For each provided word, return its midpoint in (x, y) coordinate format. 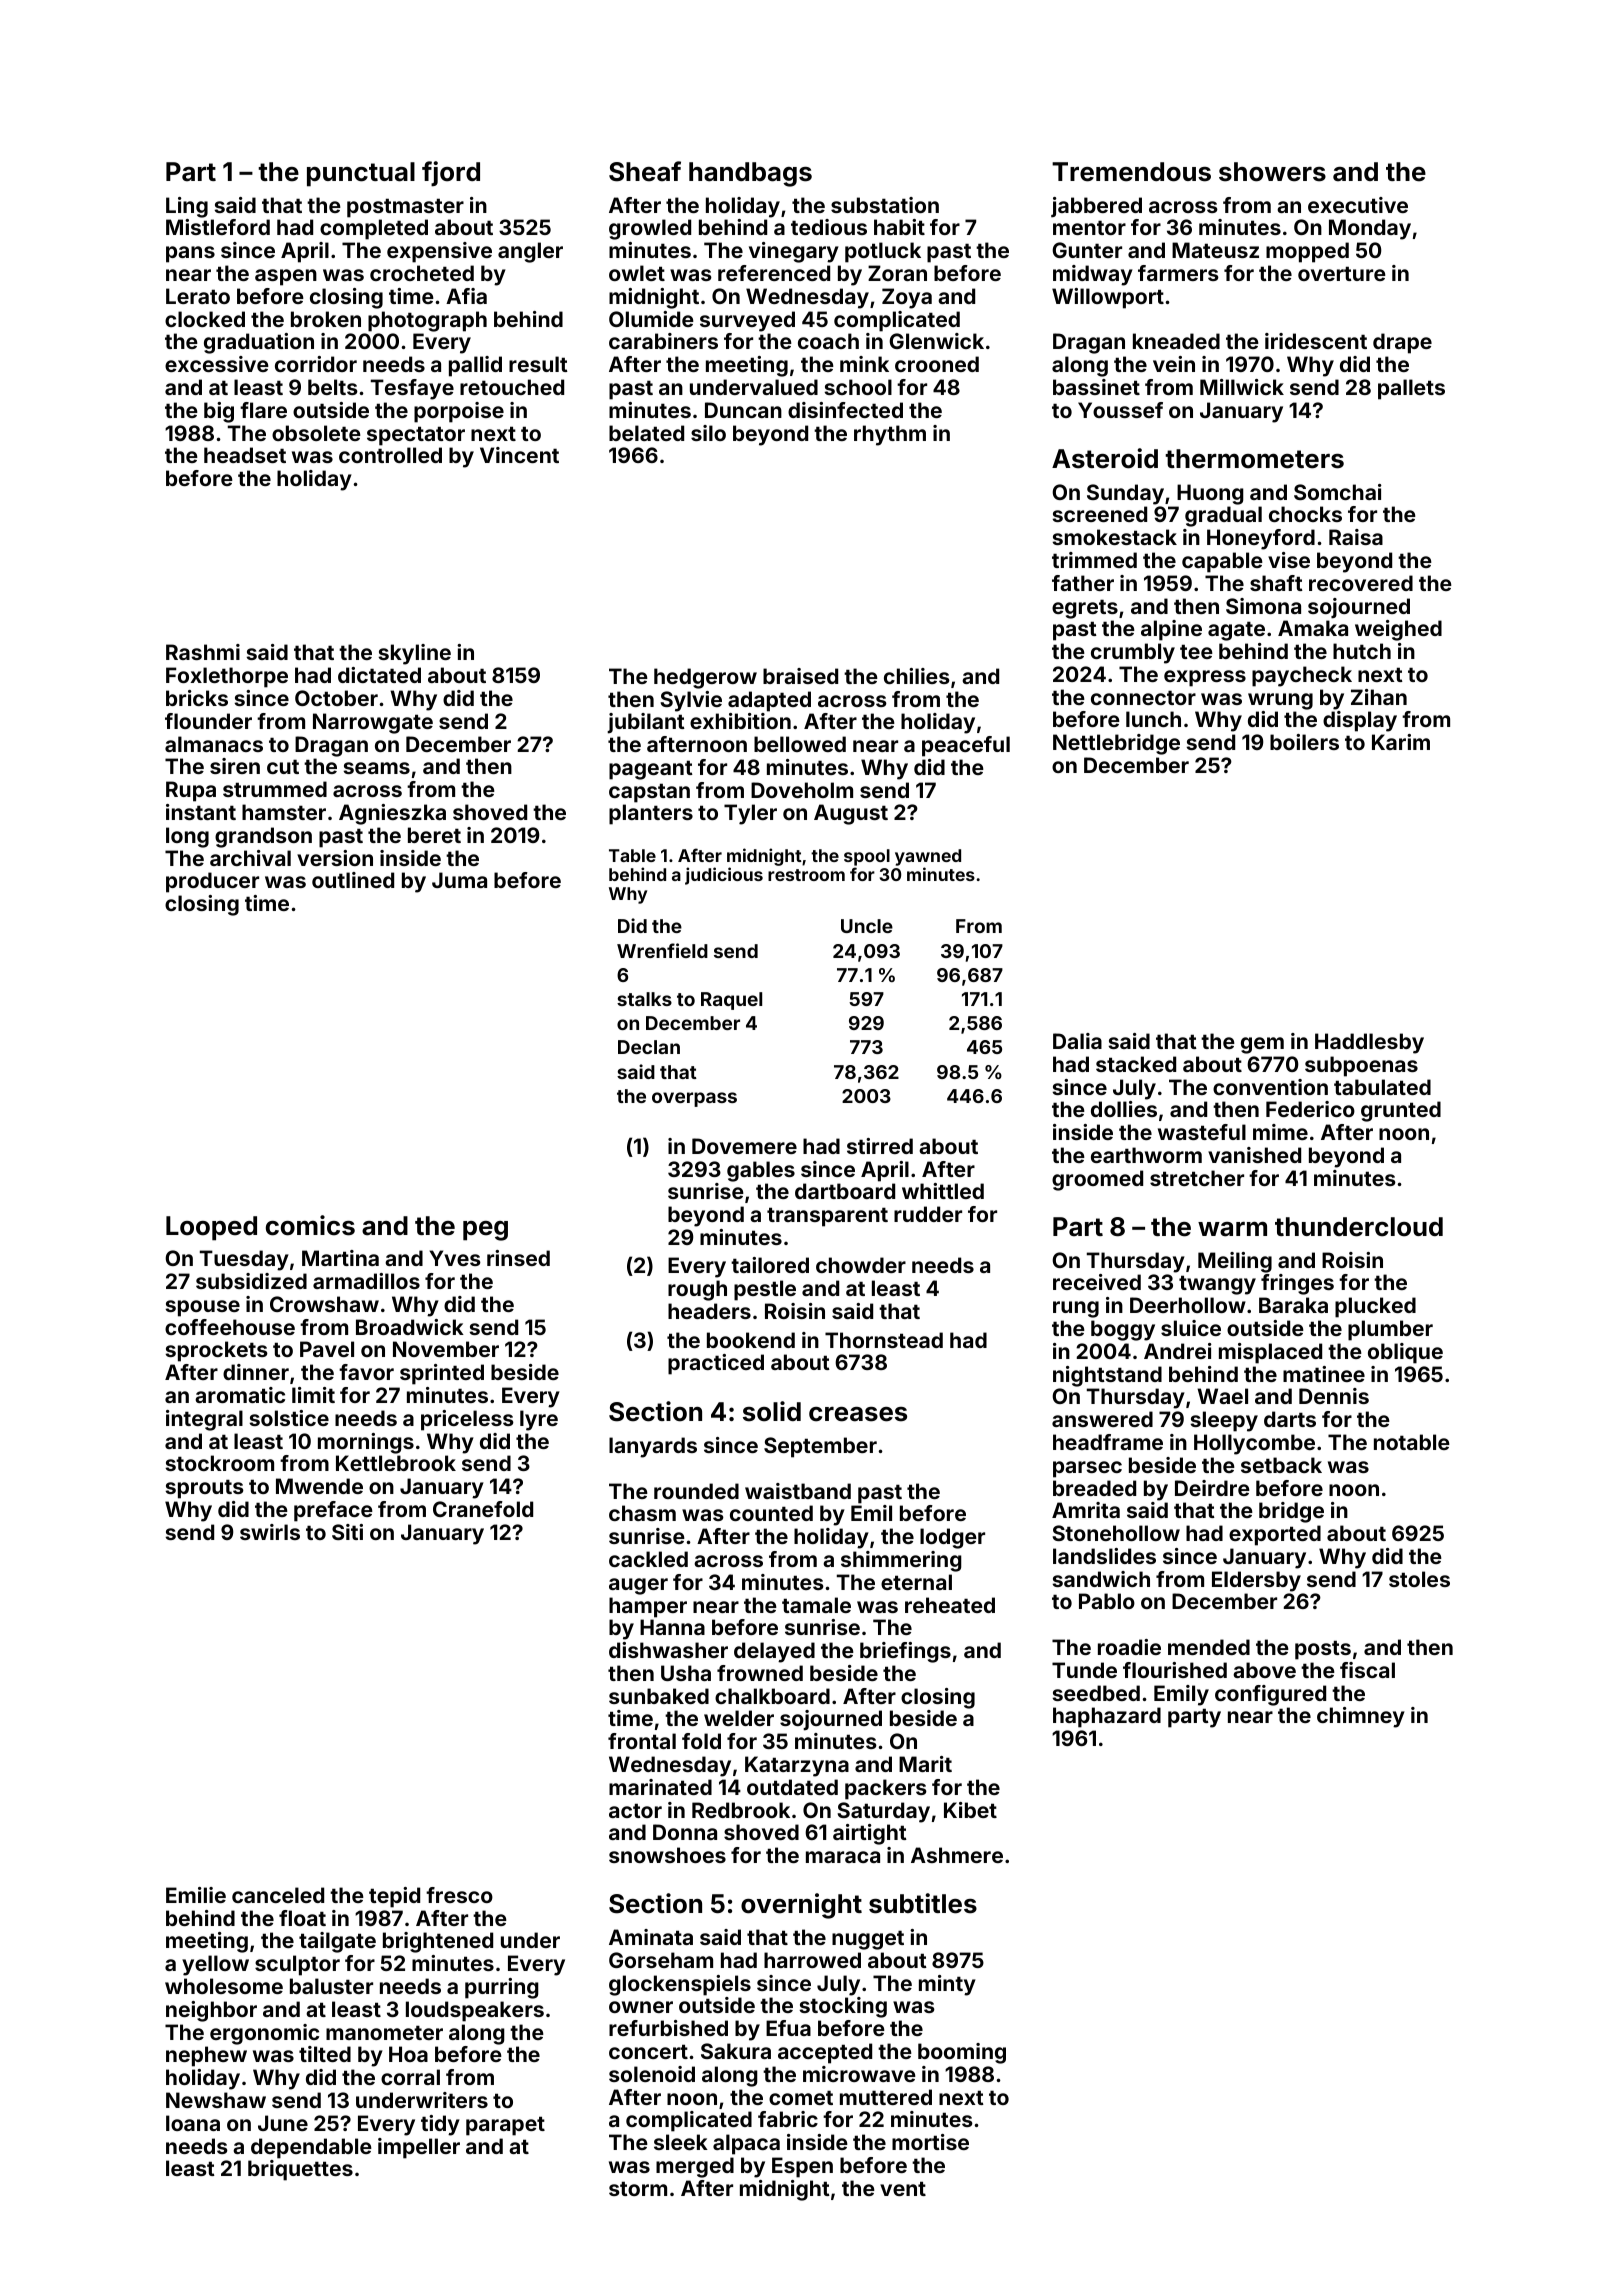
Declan (649, 1047)
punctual (361, 174)
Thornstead (884, 1340)
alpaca (746, 2144)
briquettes (300, 2170)
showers (1272, 172)
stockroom (219, 1463)
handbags (750, 174)
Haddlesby (1369, 1043)
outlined (353, 880)
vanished (1254, 1155)
